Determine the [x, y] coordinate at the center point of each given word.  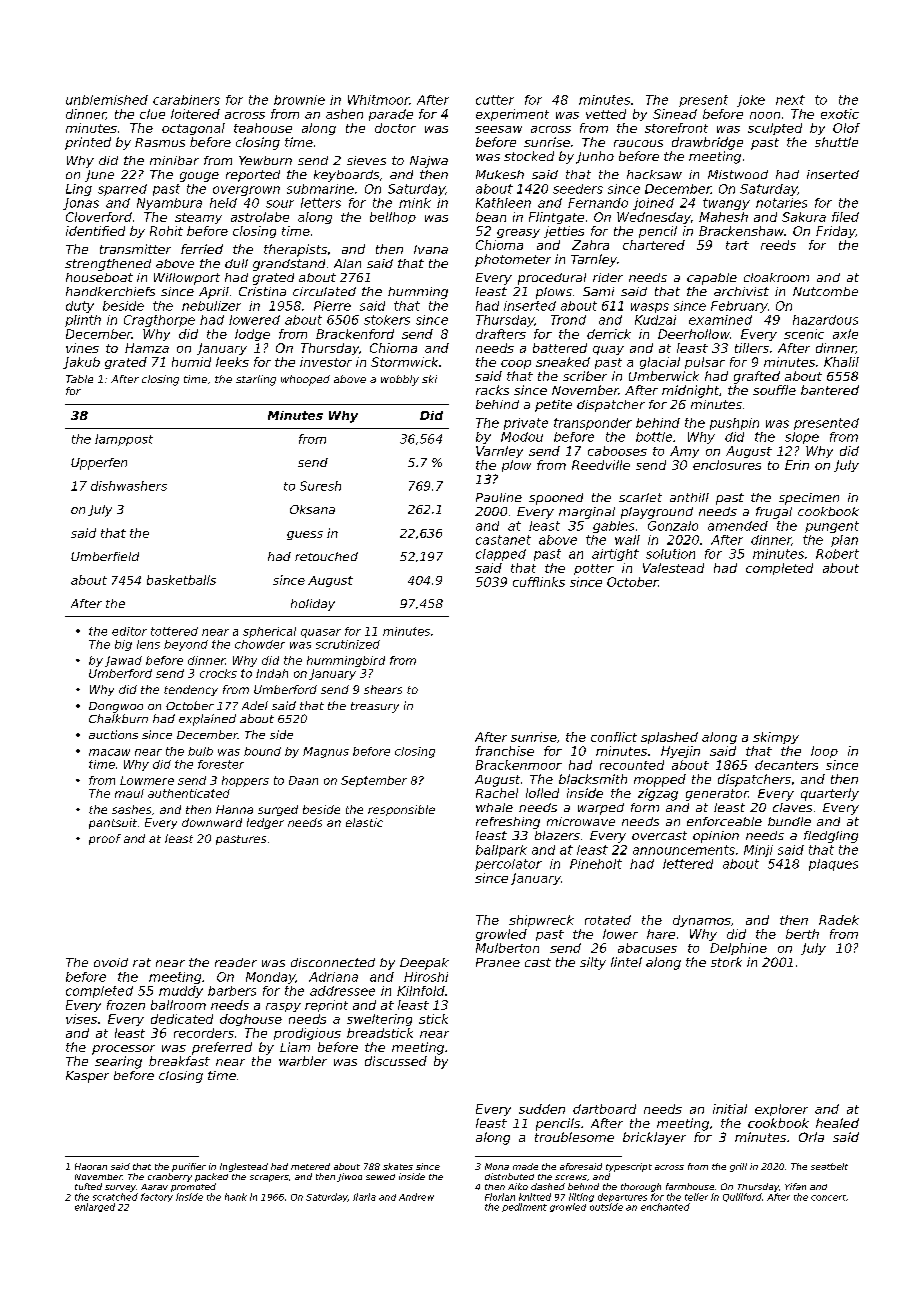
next [790, 100]
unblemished [107, 100]
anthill [689, 497]
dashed [548, 1186]
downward [212, 822]
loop [824, 752]
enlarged [95, 1207]
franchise [505, 751]
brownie [299, 100]
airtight [615, 555]
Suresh [320, 486]
